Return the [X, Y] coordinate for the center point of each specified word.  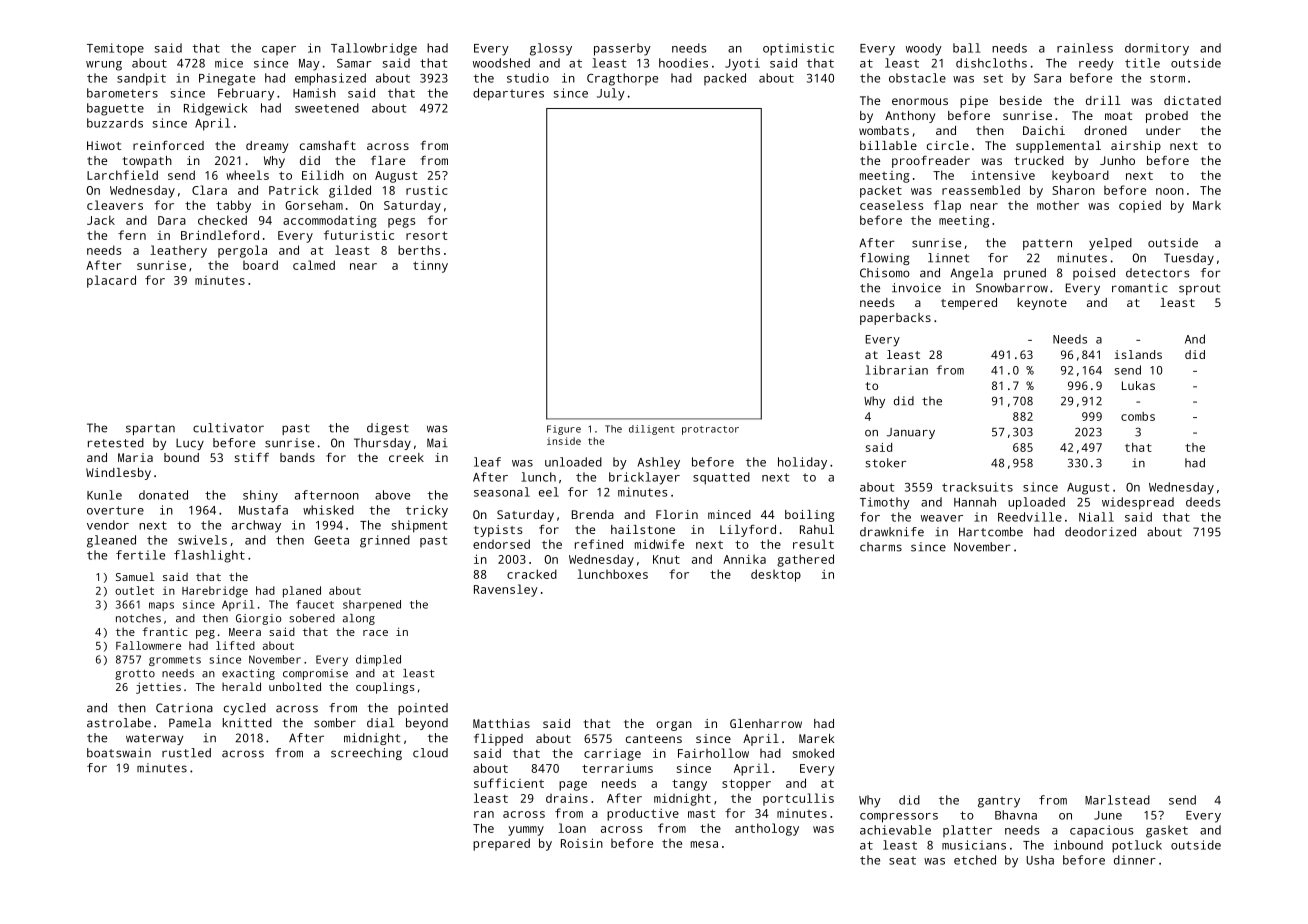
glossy [551, 49]
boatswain [119, 753]
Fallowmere [148, 645]
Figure [564, 430]
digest [388, 429]
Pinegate [227, 79]
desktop [776, 575]
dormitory [1157, 49]
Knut [666, 559]
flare [388, 160]
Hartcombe [991, 532]
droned [1105, 130]
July [611, 94]
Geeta [331, 540]
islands [1138, 354]
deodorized [1100, 532]
